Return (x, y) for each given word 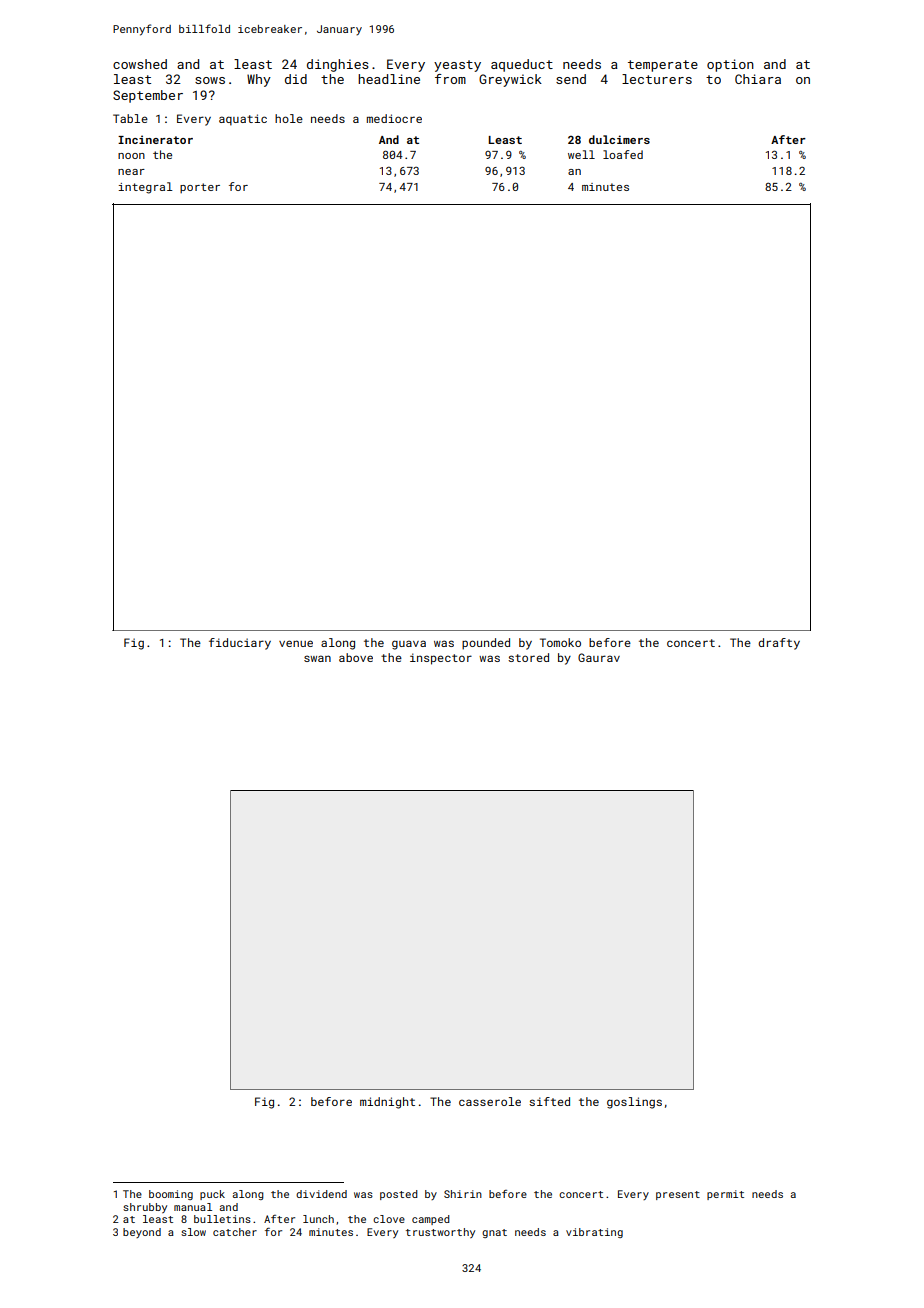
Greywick (510, 80)
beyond (142, 1233)
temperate (663, 66)
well (581, 154)
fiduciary (240, 644)
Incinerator (155, 139)
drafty (779, 644)
